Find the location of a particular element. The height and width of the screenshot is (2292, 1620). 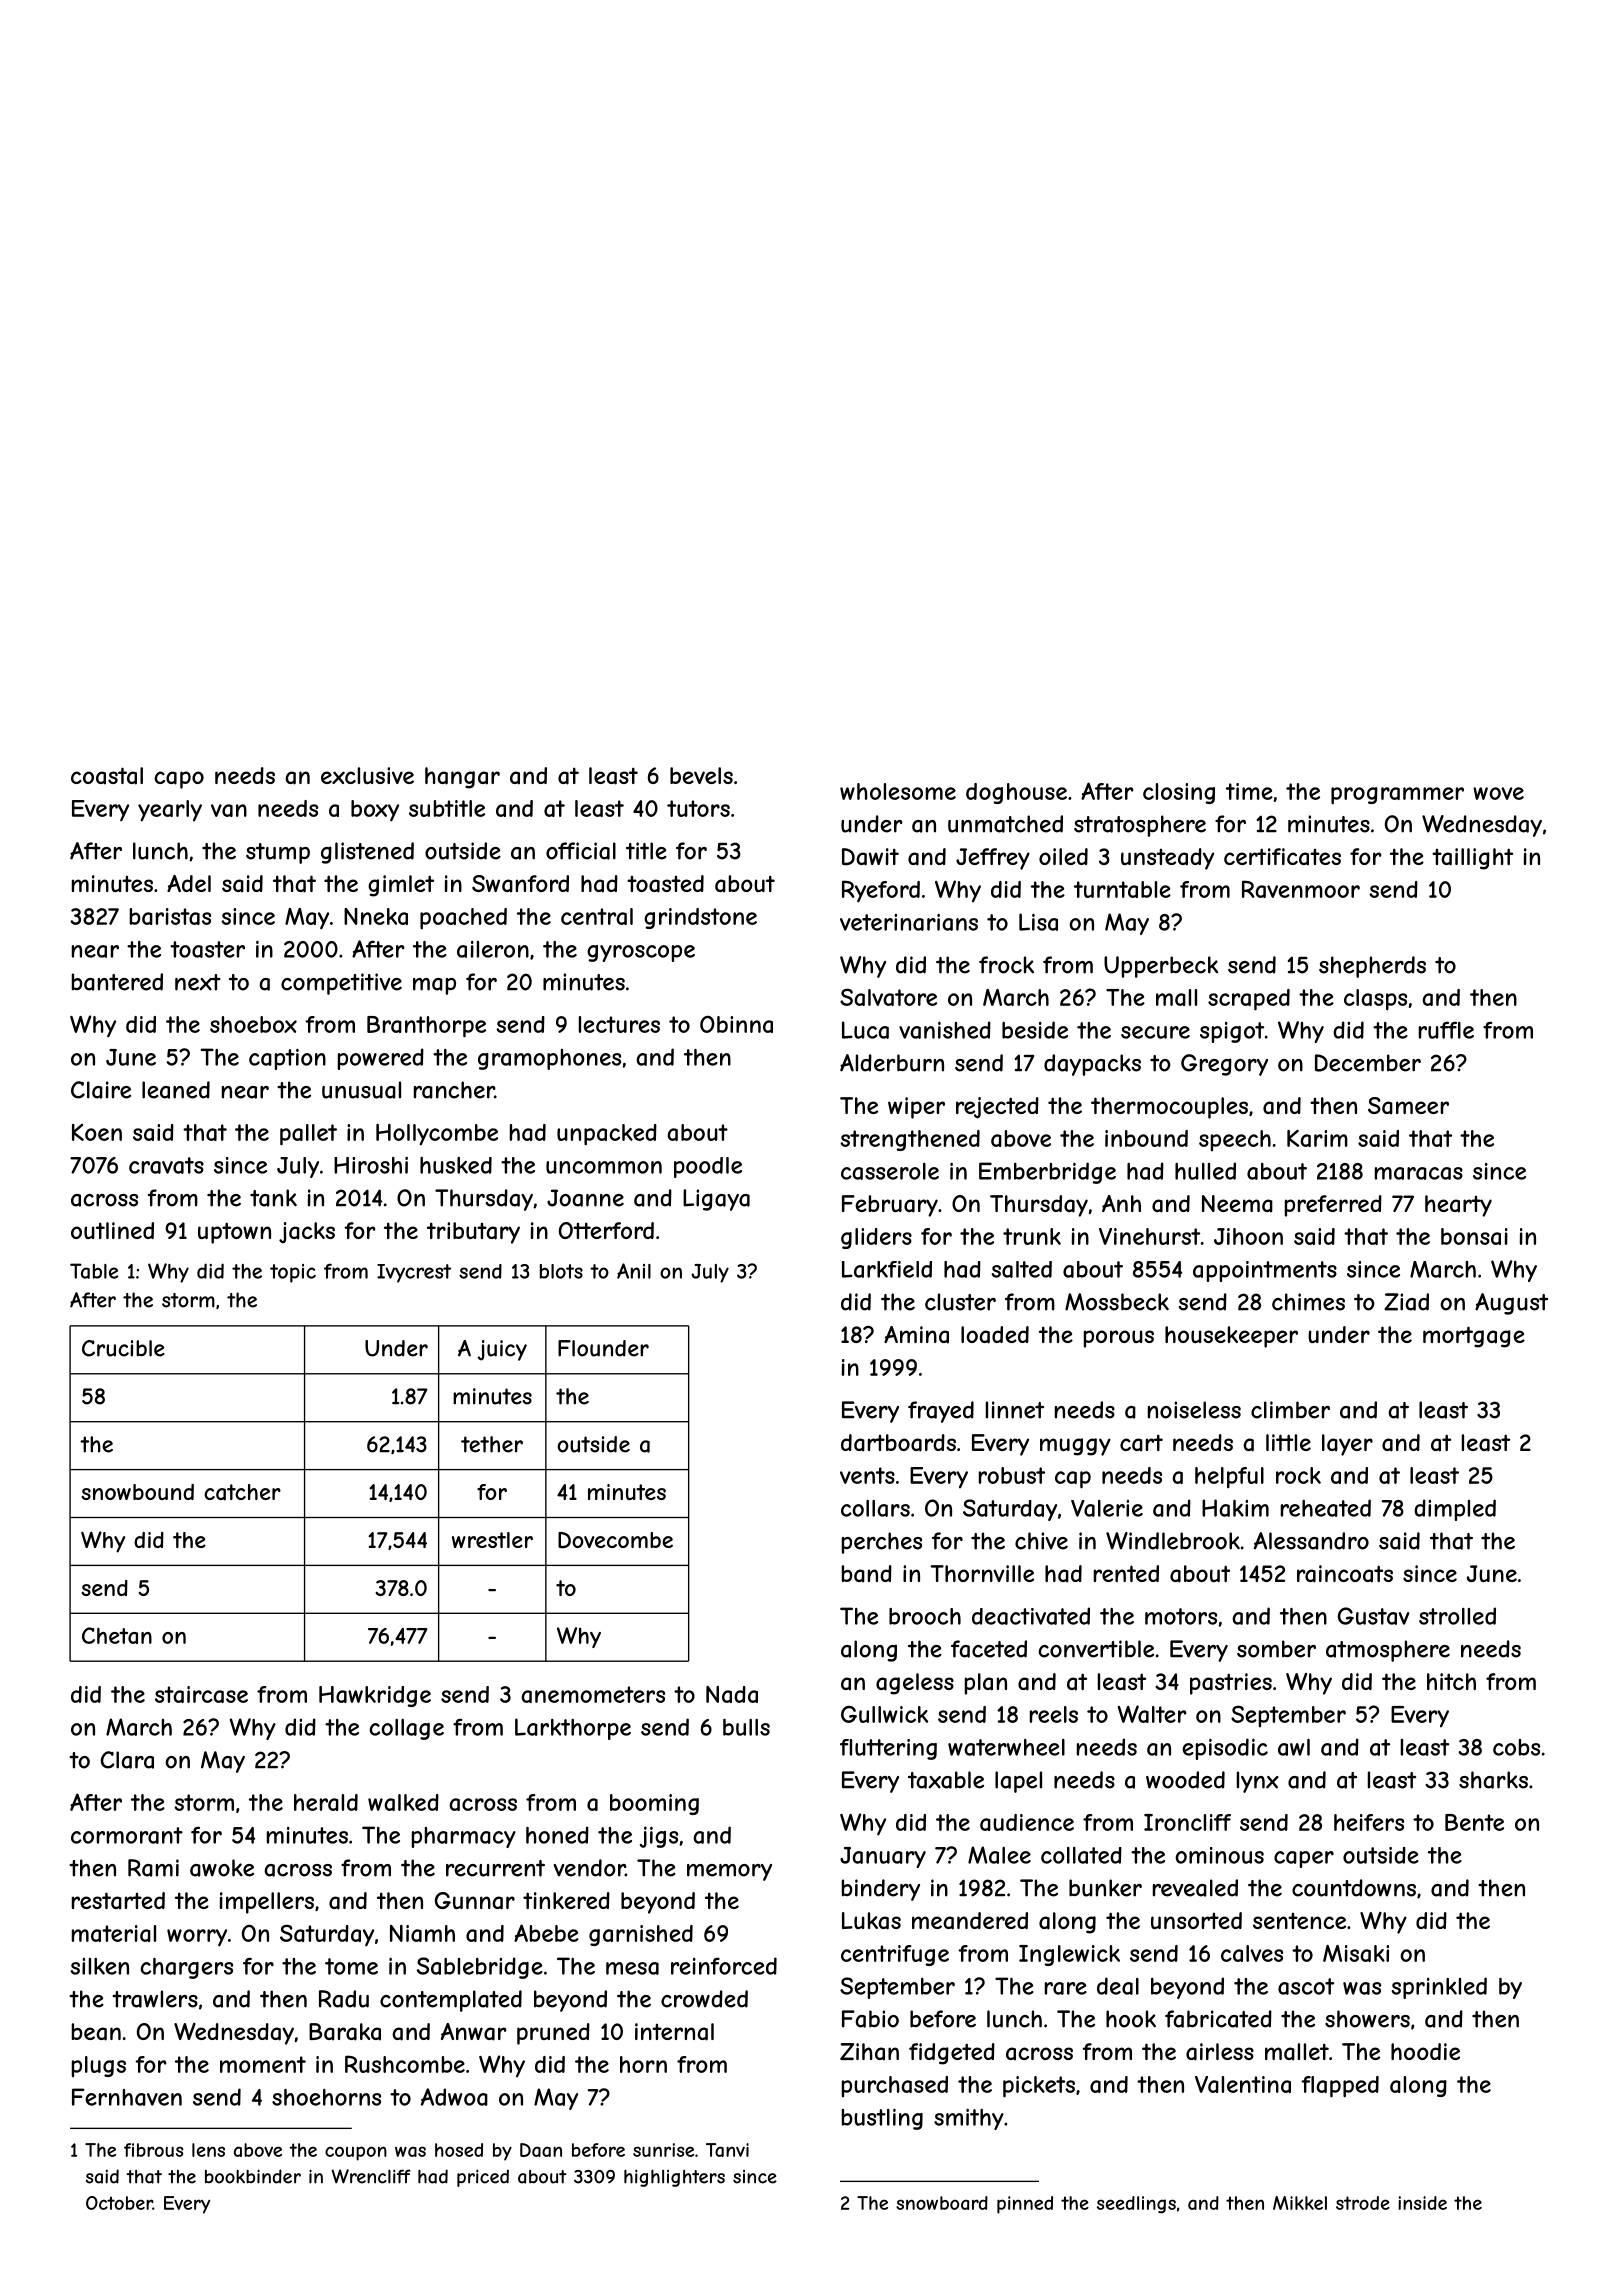

Ravenmoor is located at coordinates (1301, 889).
